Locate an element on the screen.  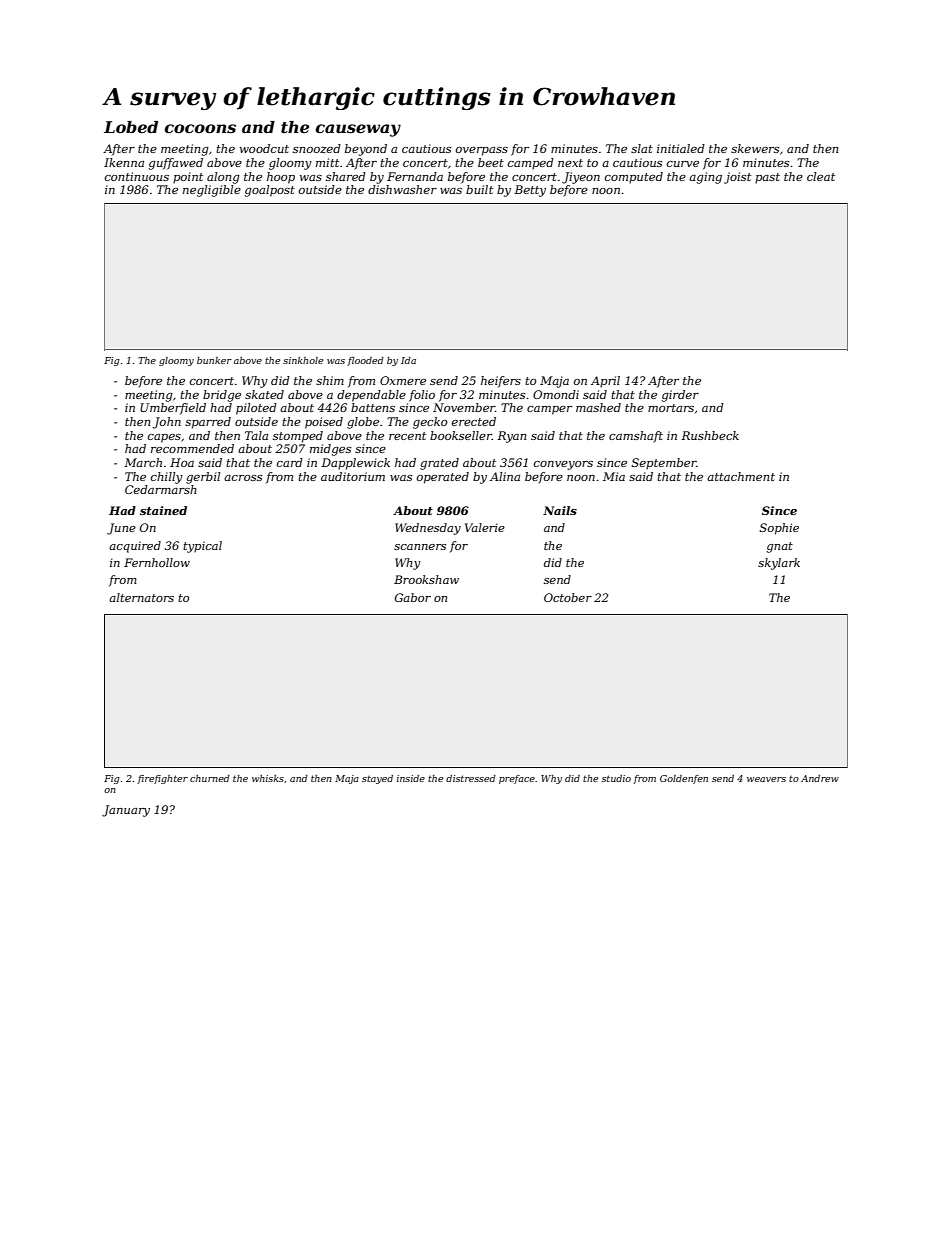
aging is located at coordinates (705, 178).
